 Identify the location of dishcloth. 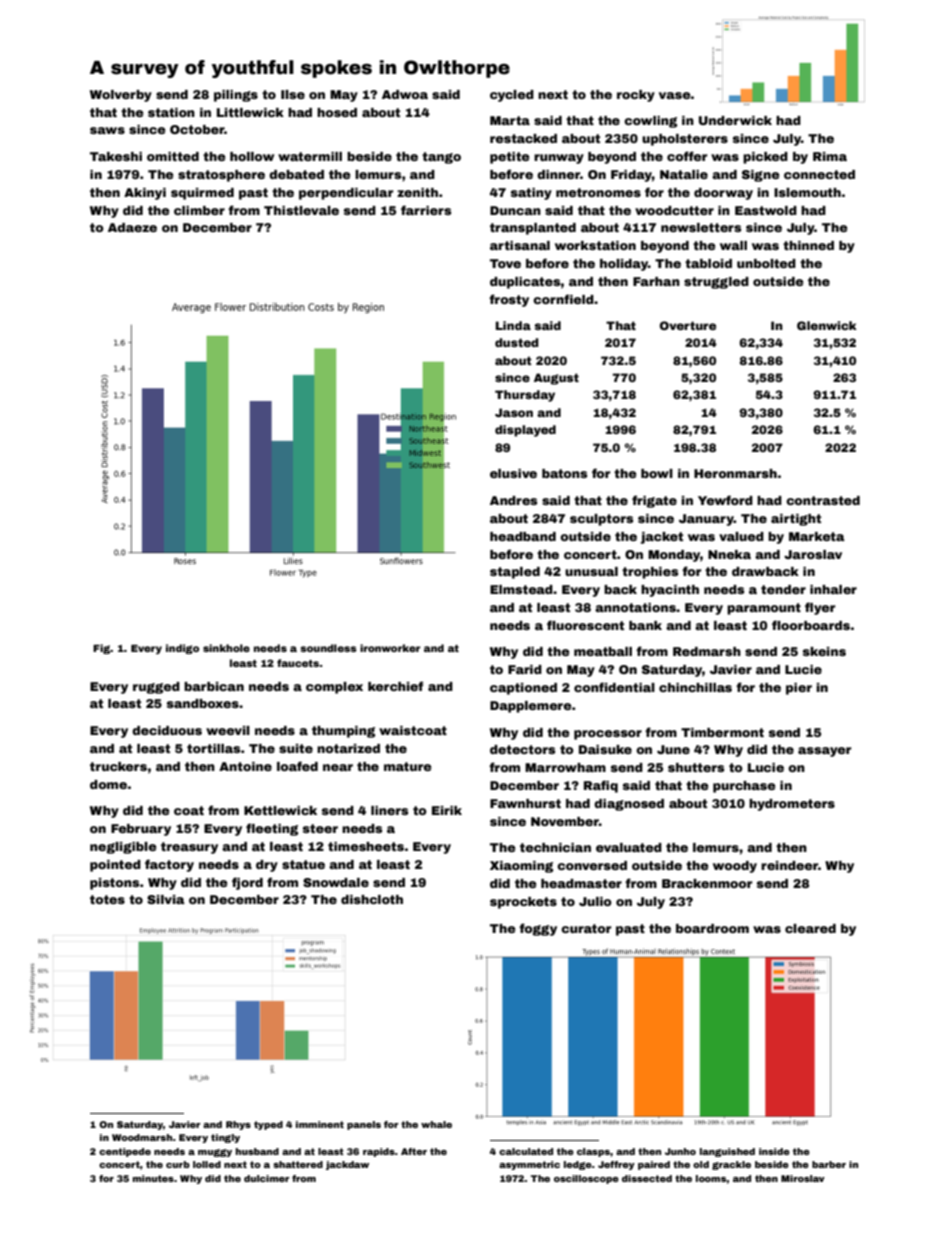
(372, 899).
